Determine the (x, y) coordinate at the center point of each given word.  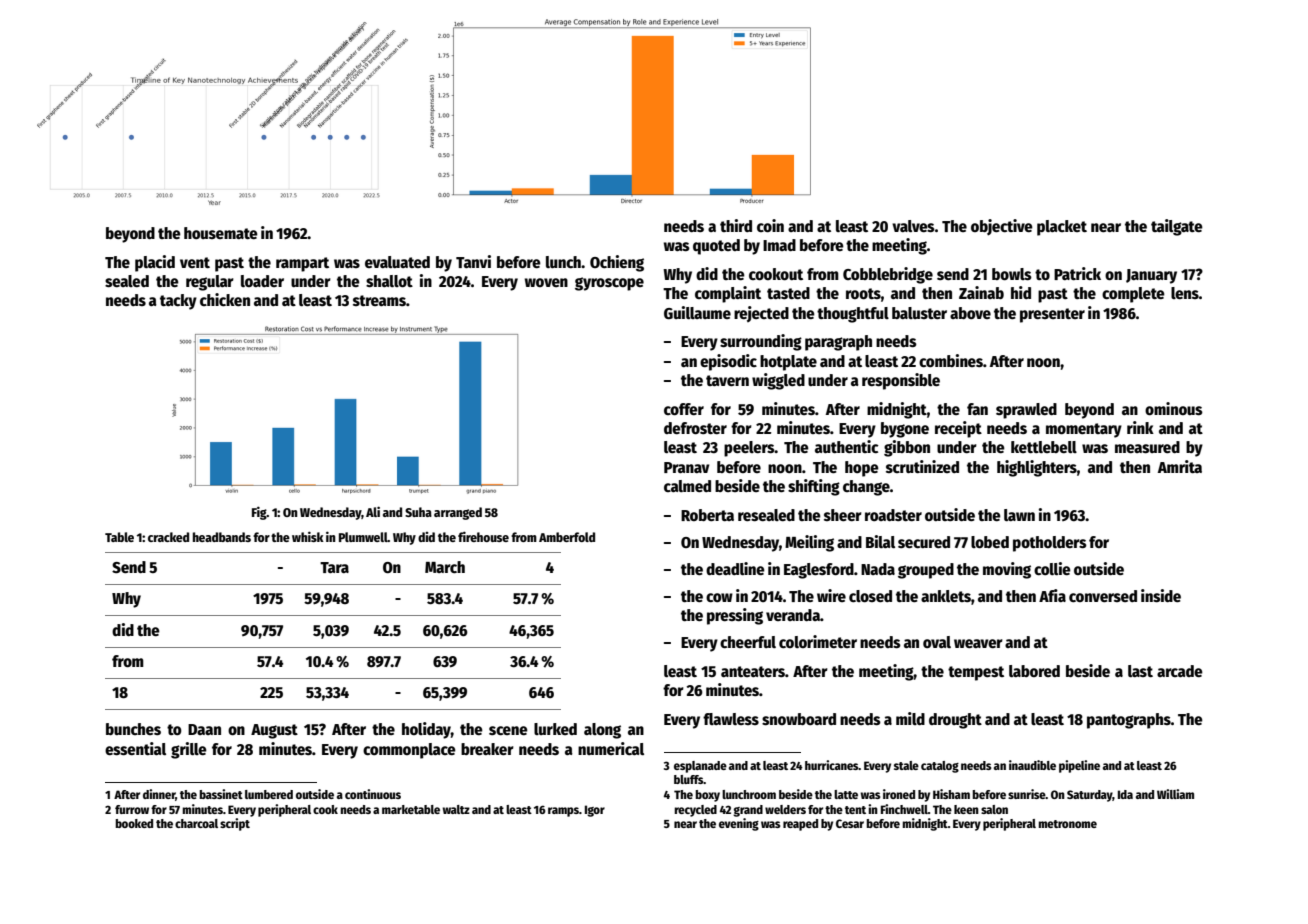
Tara (334, 567)
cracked (168, 537)
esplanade (700, 767)
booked (134, 823)
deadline (735, 568)
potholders (1050, 544)
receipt (958, 429)
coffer (684, 409)
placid (155, 263)
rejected (761, 314)
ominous (1174, 408)
